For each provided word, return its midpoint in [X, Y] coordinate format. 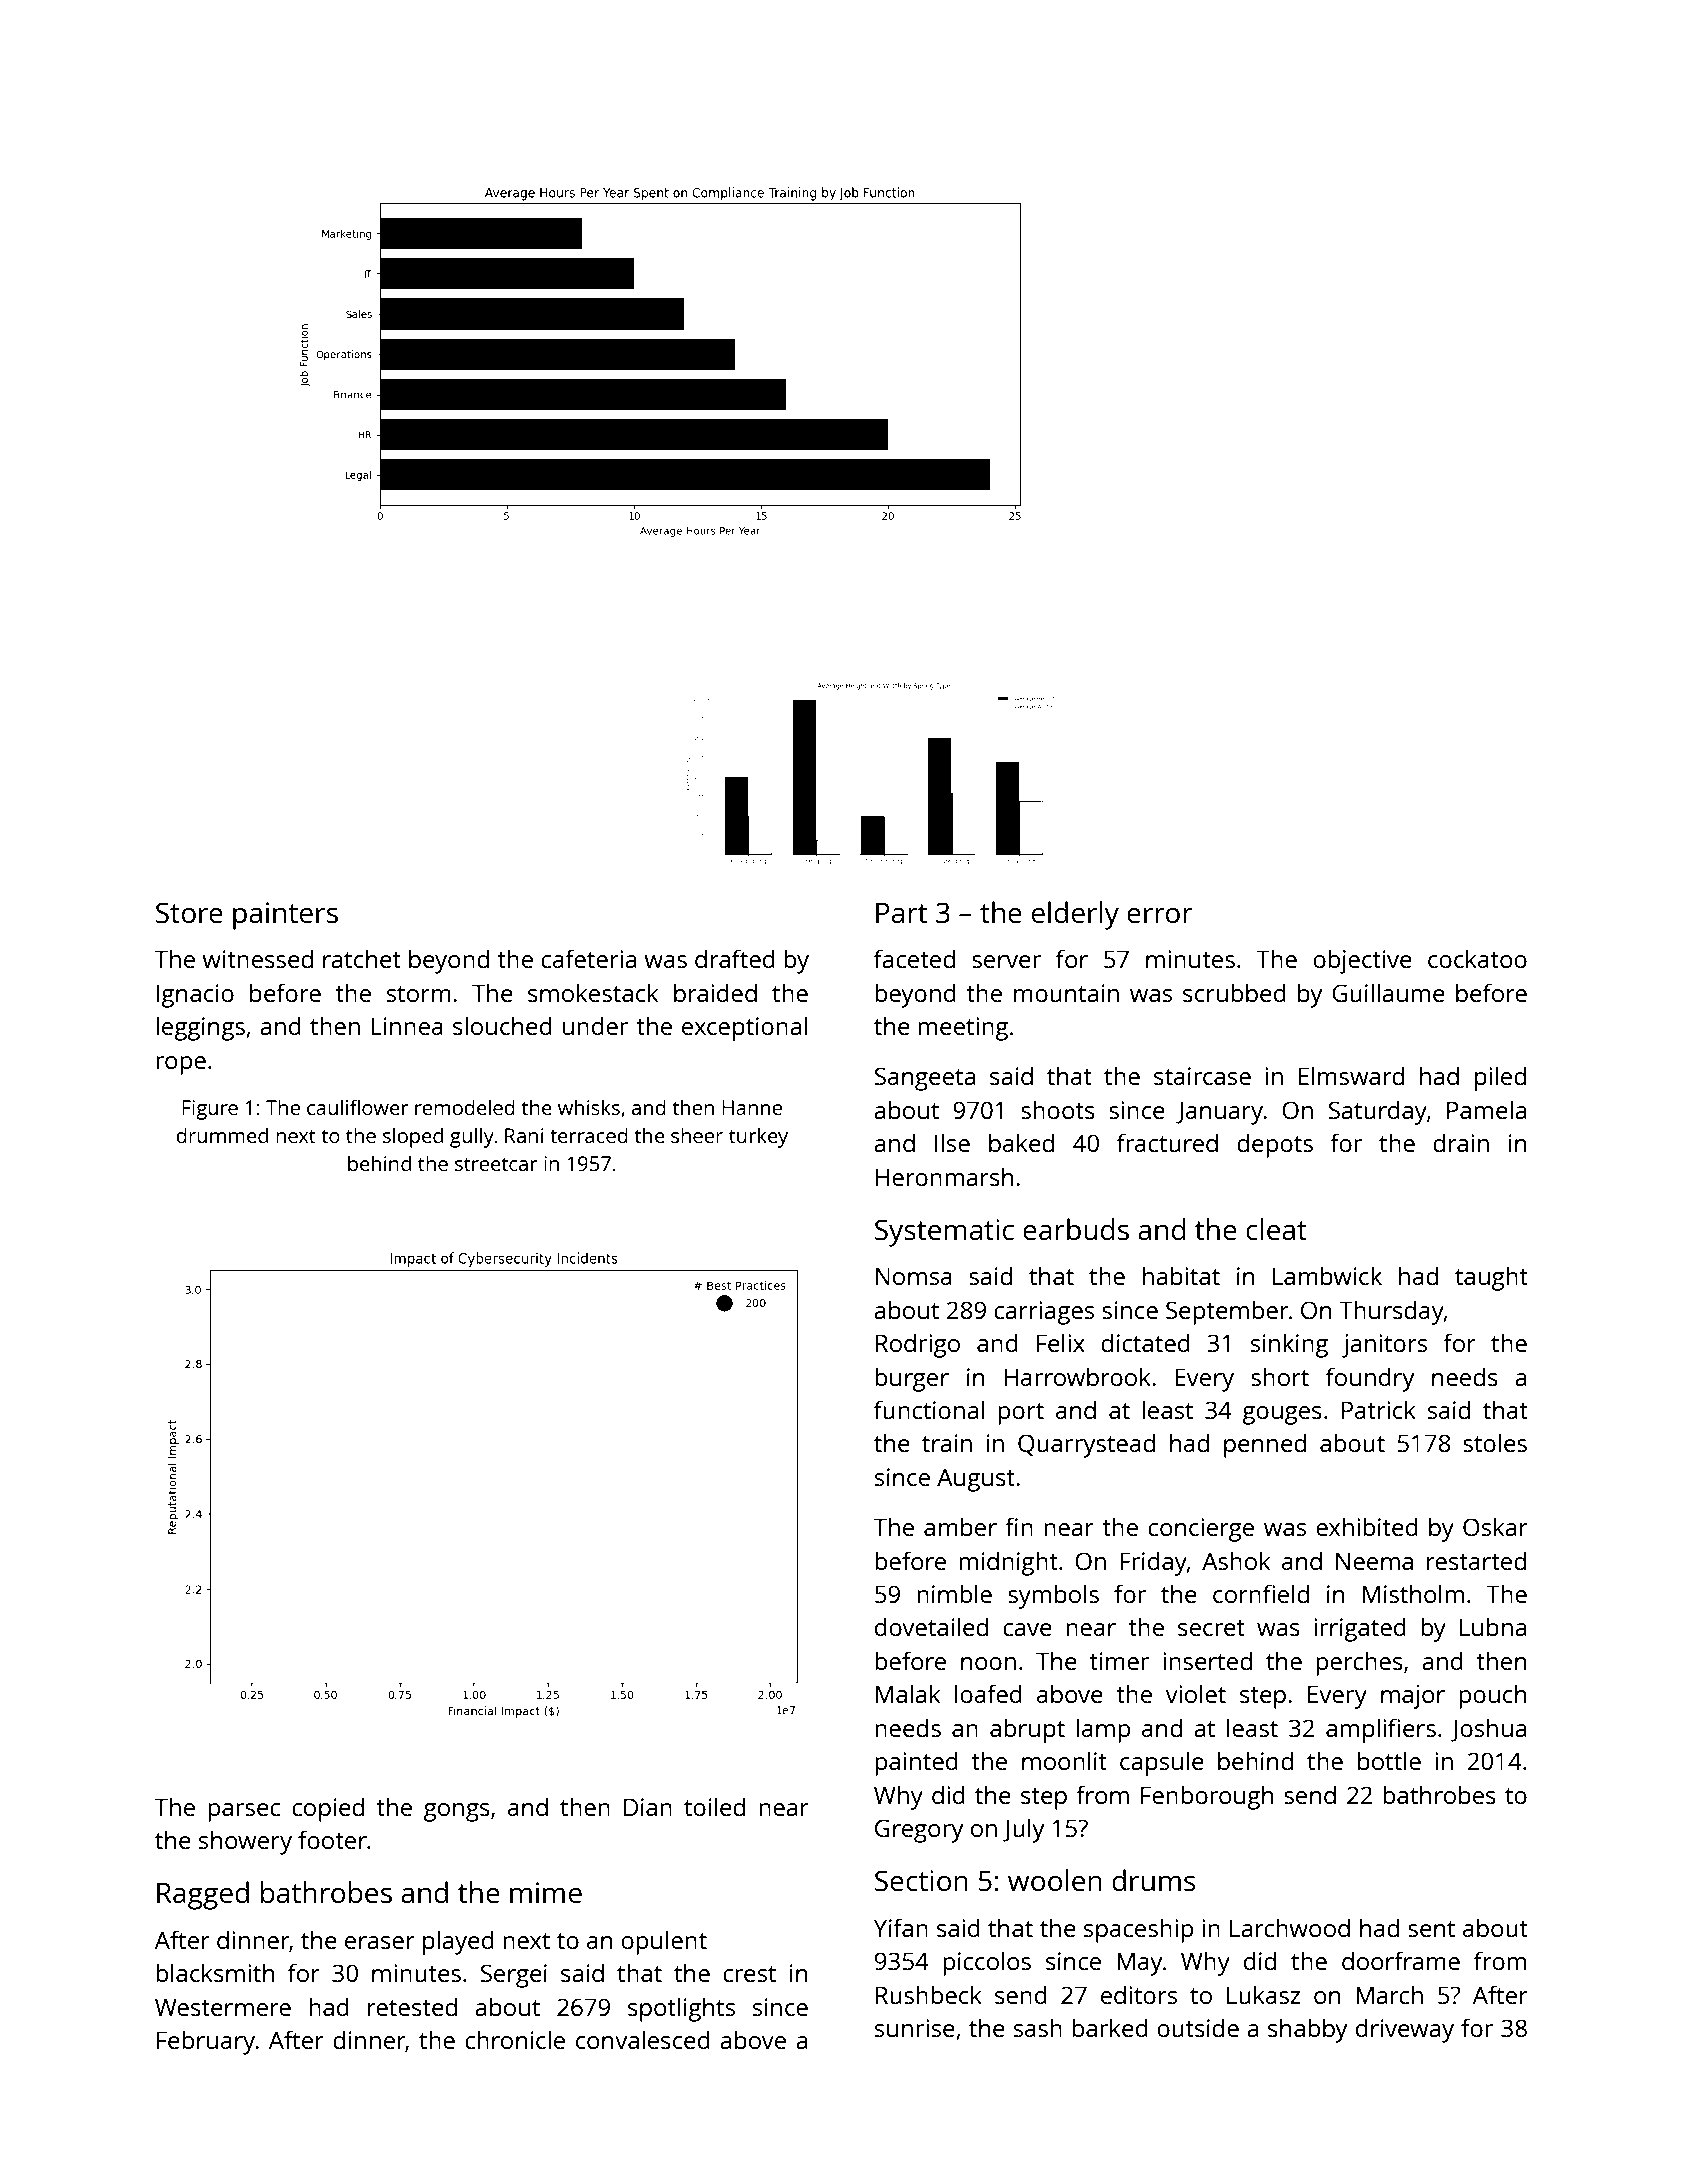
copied [328, 1809]
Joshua [1488, 1730]
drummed [222, 1135]
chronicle [515, 2039]
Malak [908, 1693]
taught [1491, 1278]
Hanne [752, 1107]
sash [1038, 2027]
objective [1362, 961]
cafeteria [588, 958]
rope [181, 1065]
